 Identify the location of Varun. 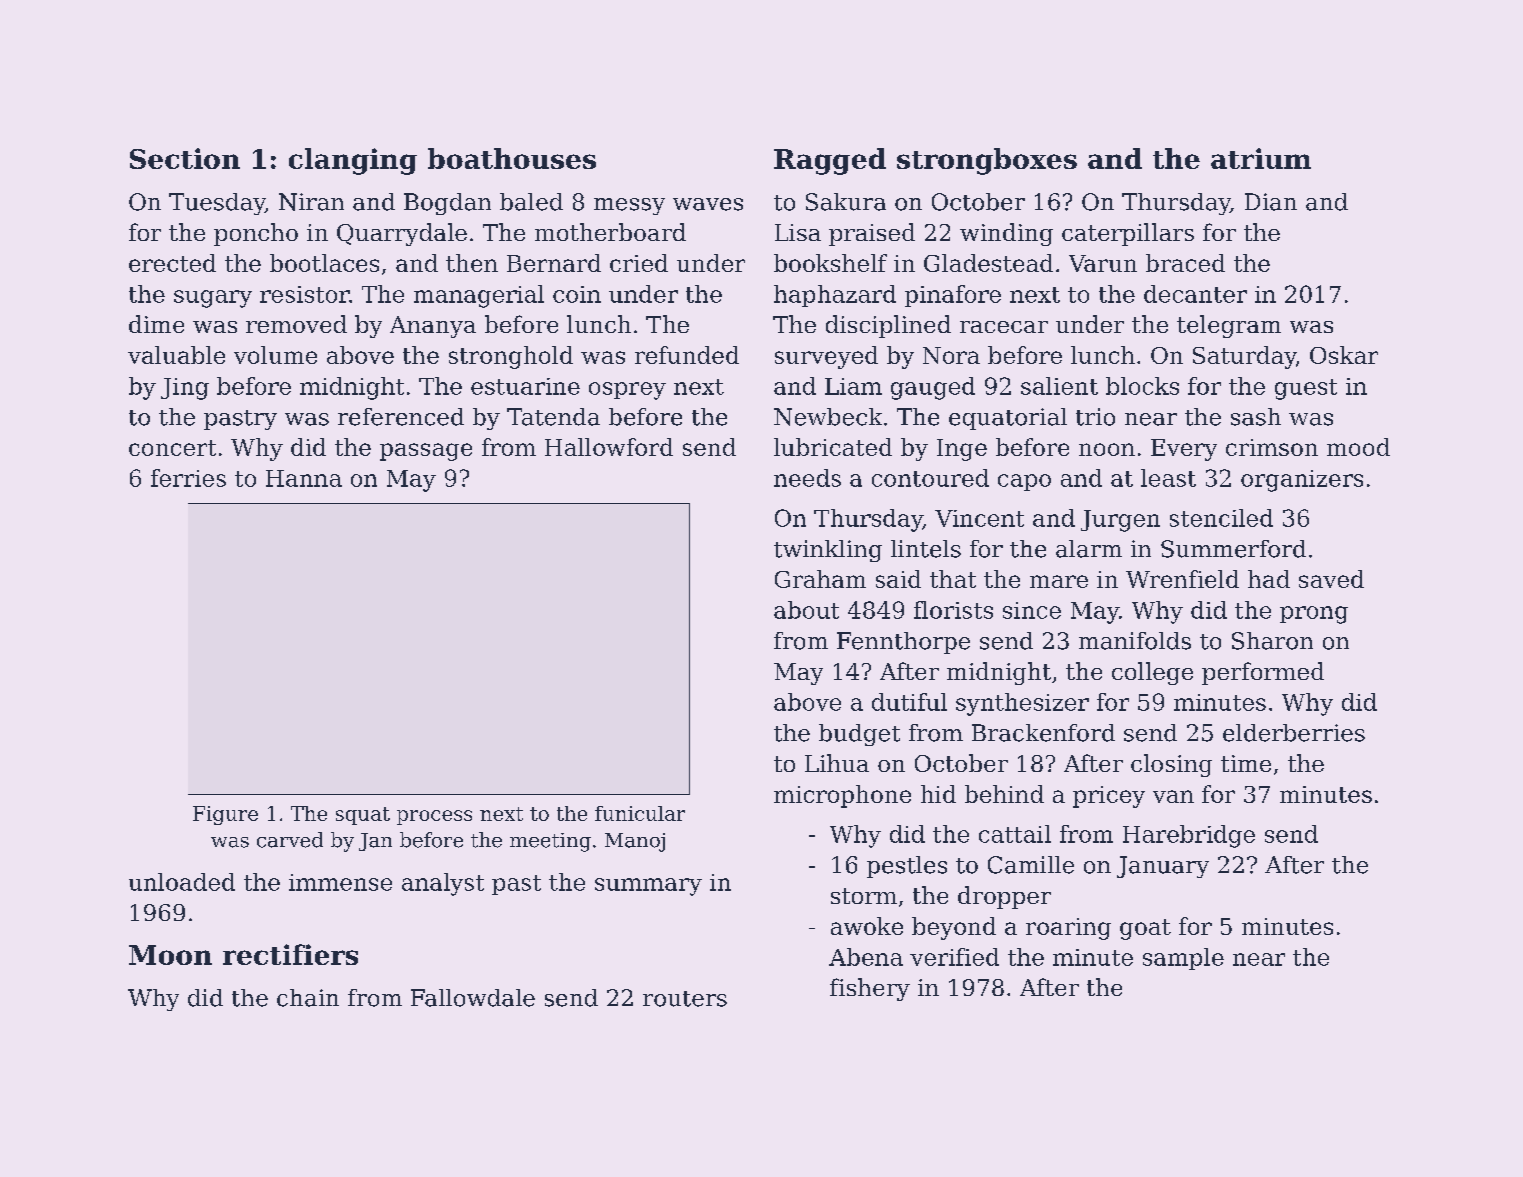
(1103, 263).
